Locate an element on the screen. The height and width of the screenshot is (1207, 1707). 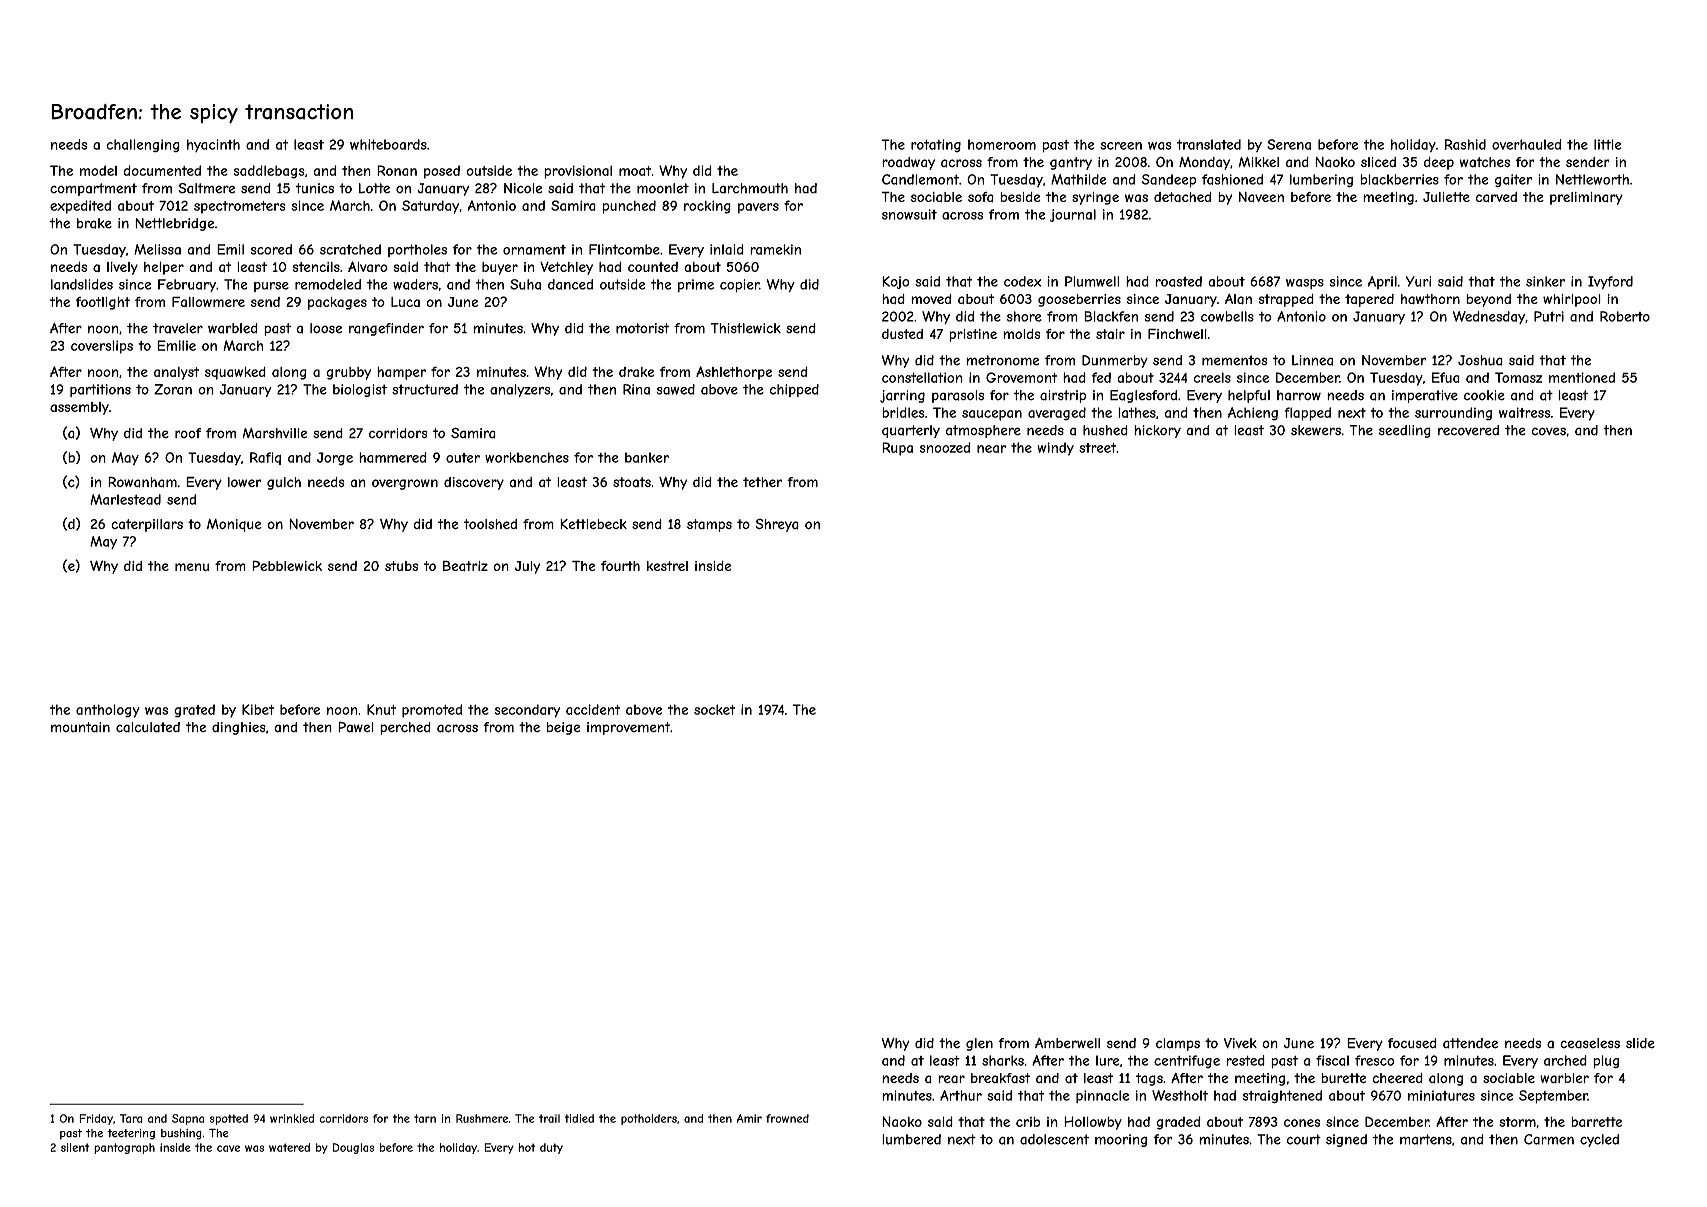
rotating is located at coordinates (936, 146).
